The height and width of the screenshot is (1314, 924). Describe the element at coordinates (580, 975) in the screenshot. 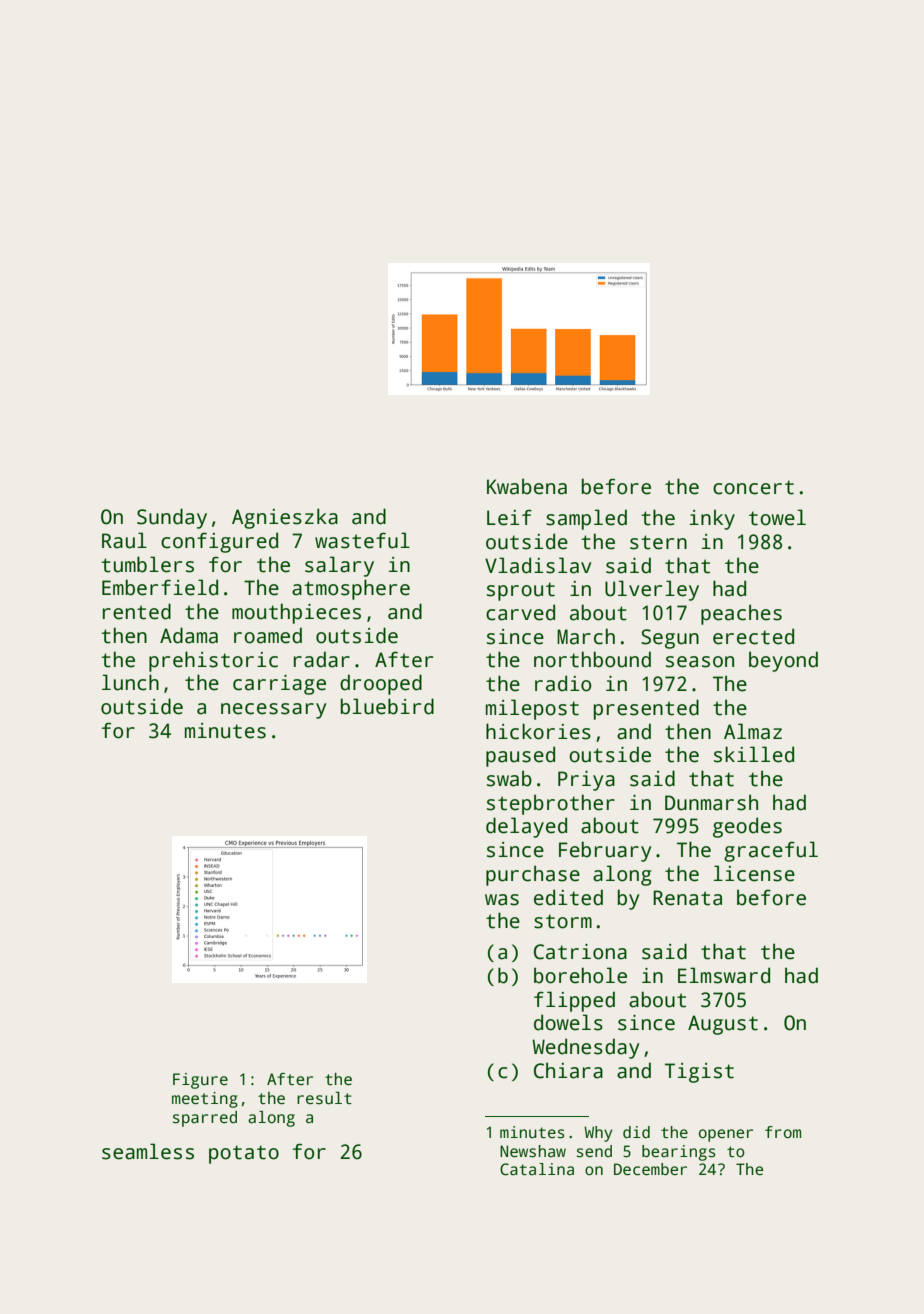

I see `borehole` at that location.
